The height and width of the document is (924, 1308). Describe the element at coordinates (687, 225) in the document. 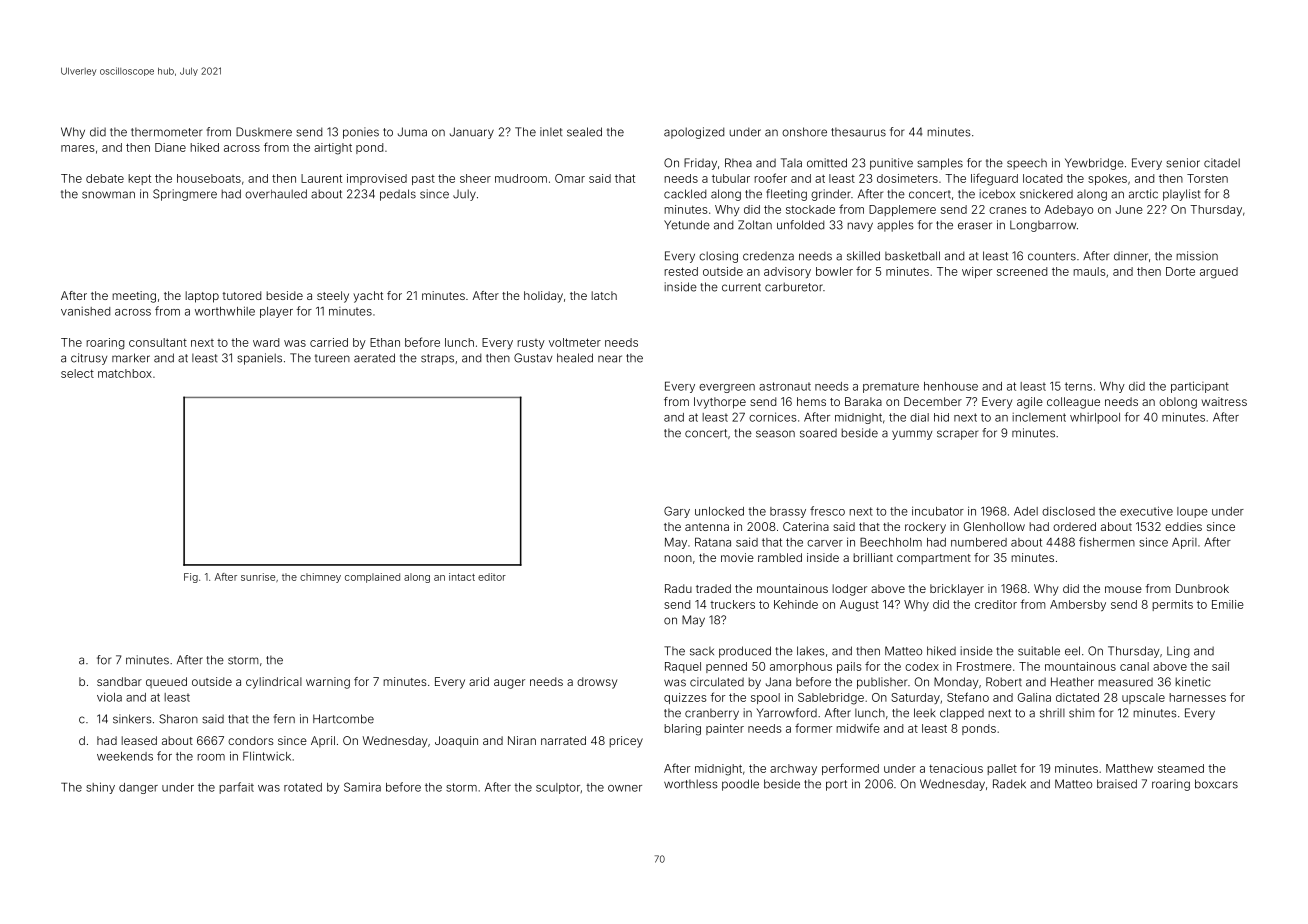

I see `Yetunde` at that location.
